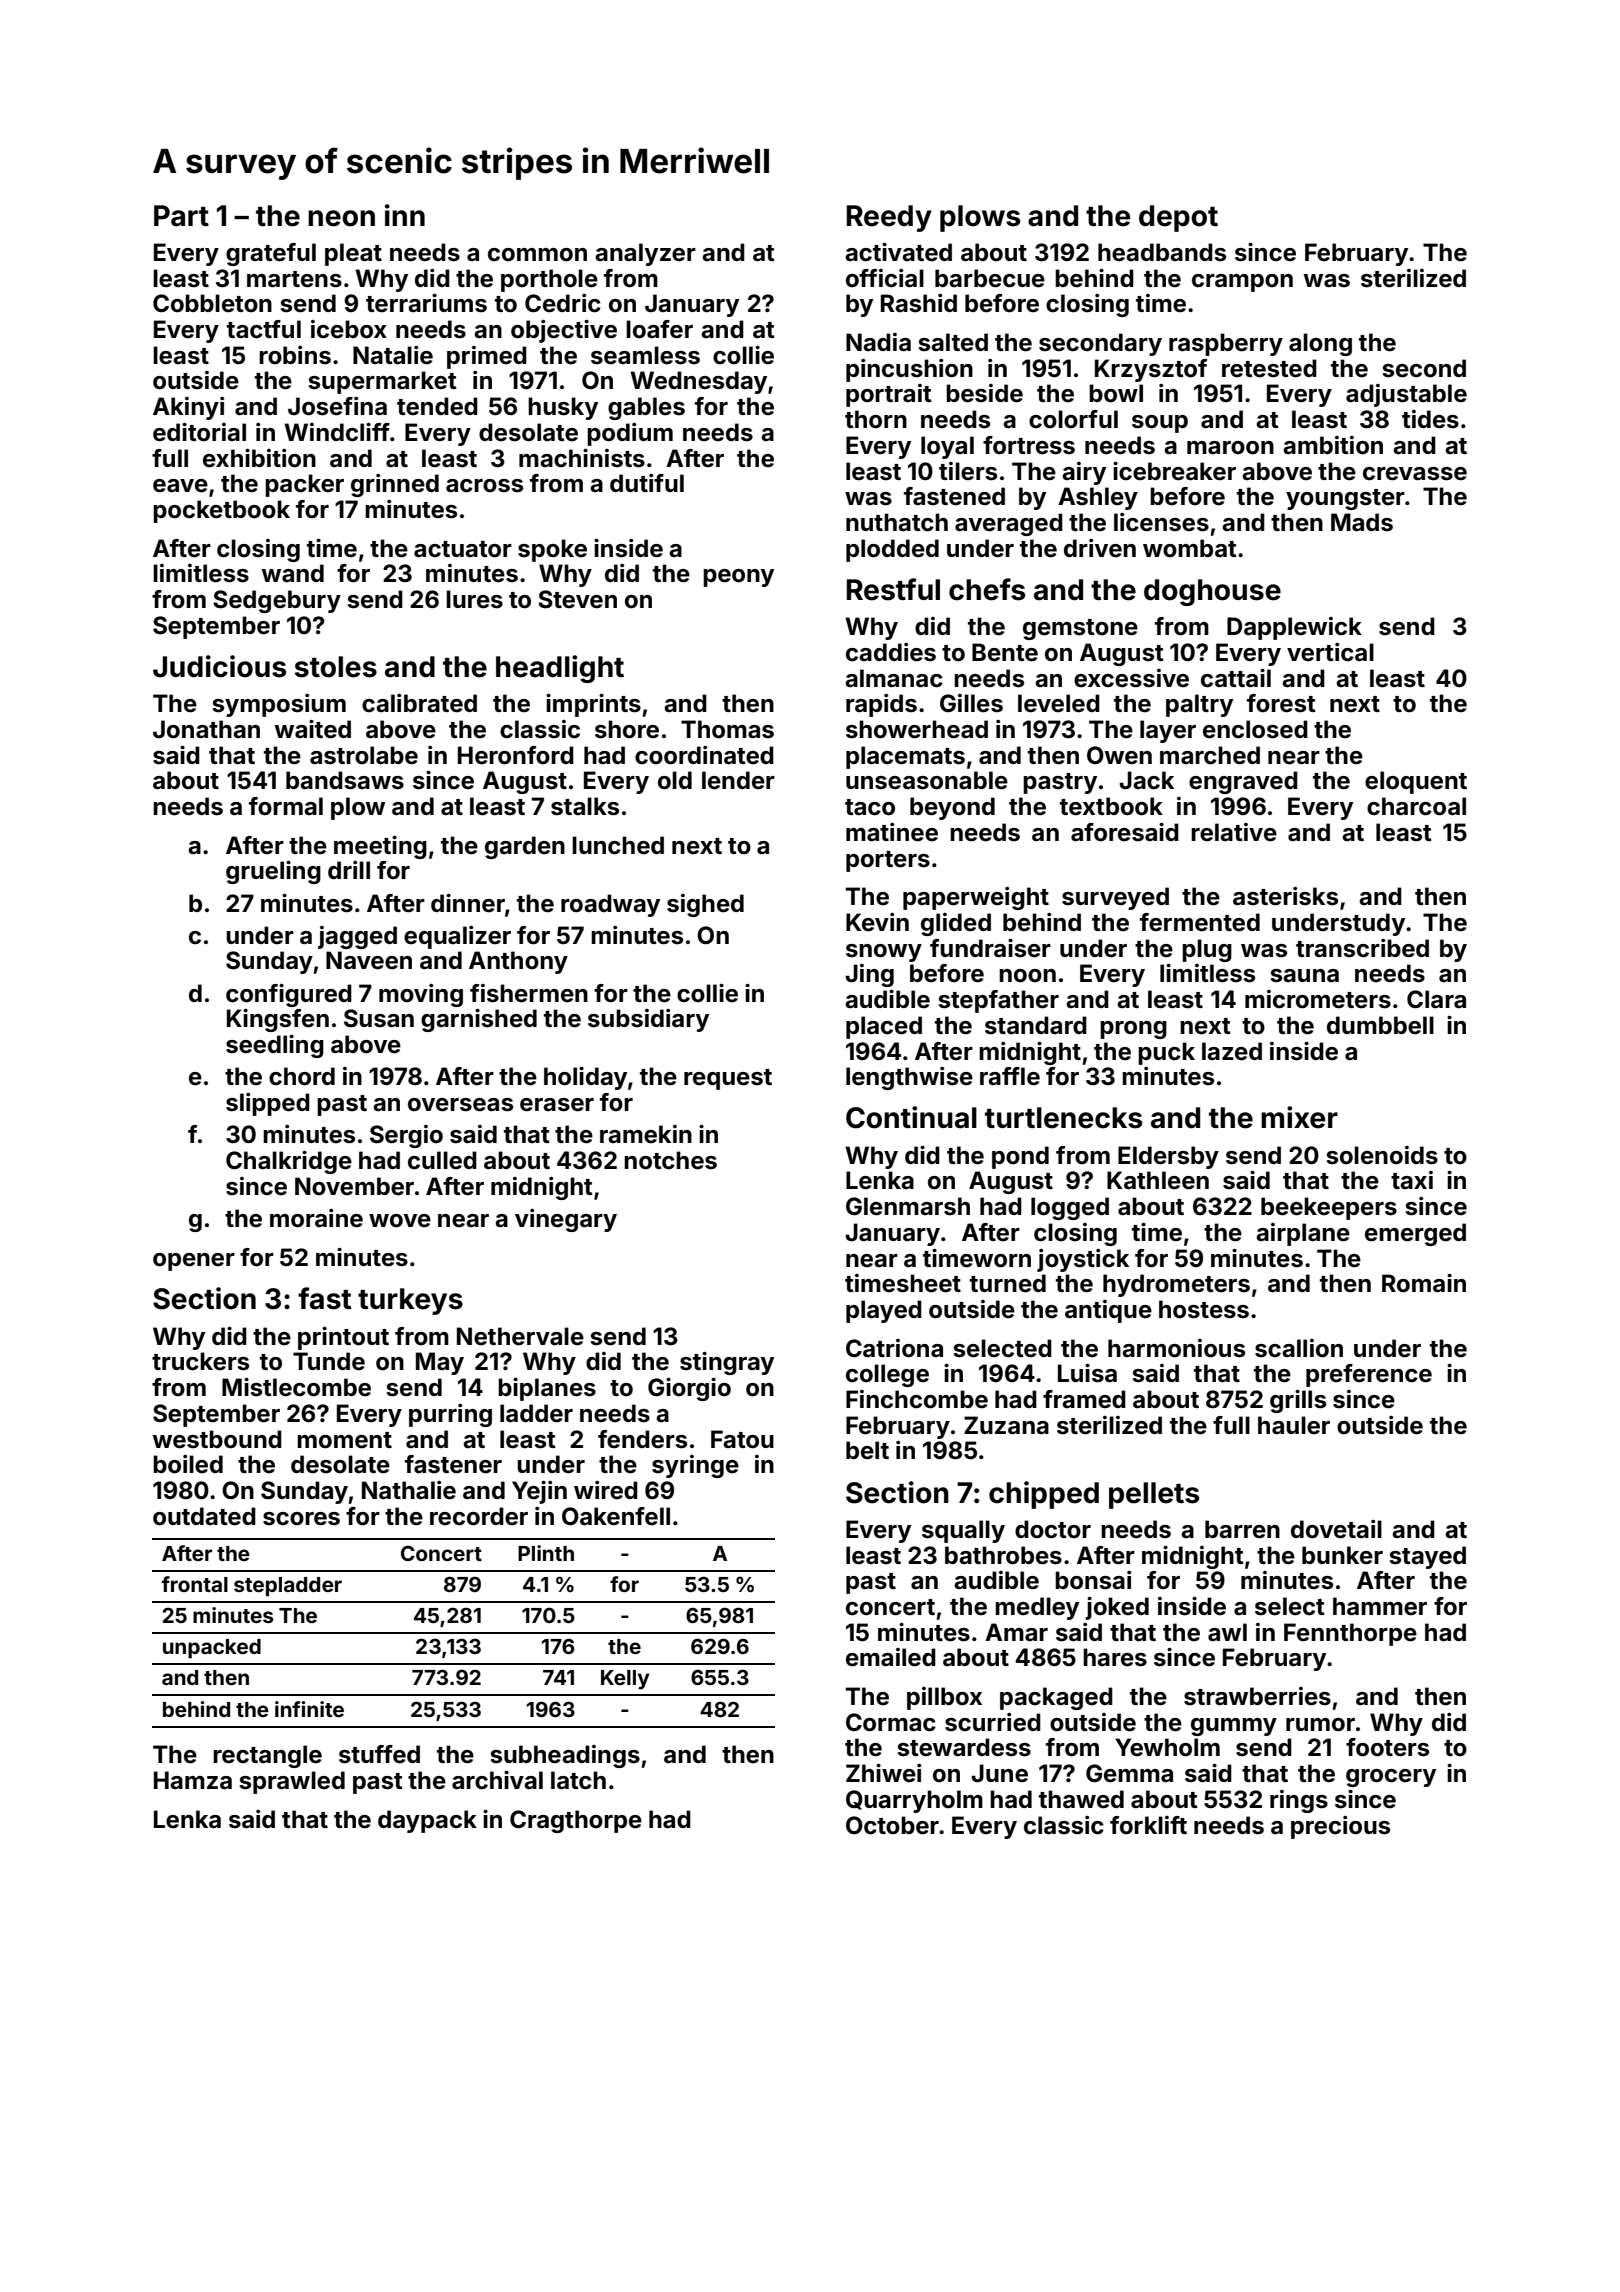  What do you see at coordinates (312, 729) in the document?
I see `waited` at bounding box center [312, 729].
